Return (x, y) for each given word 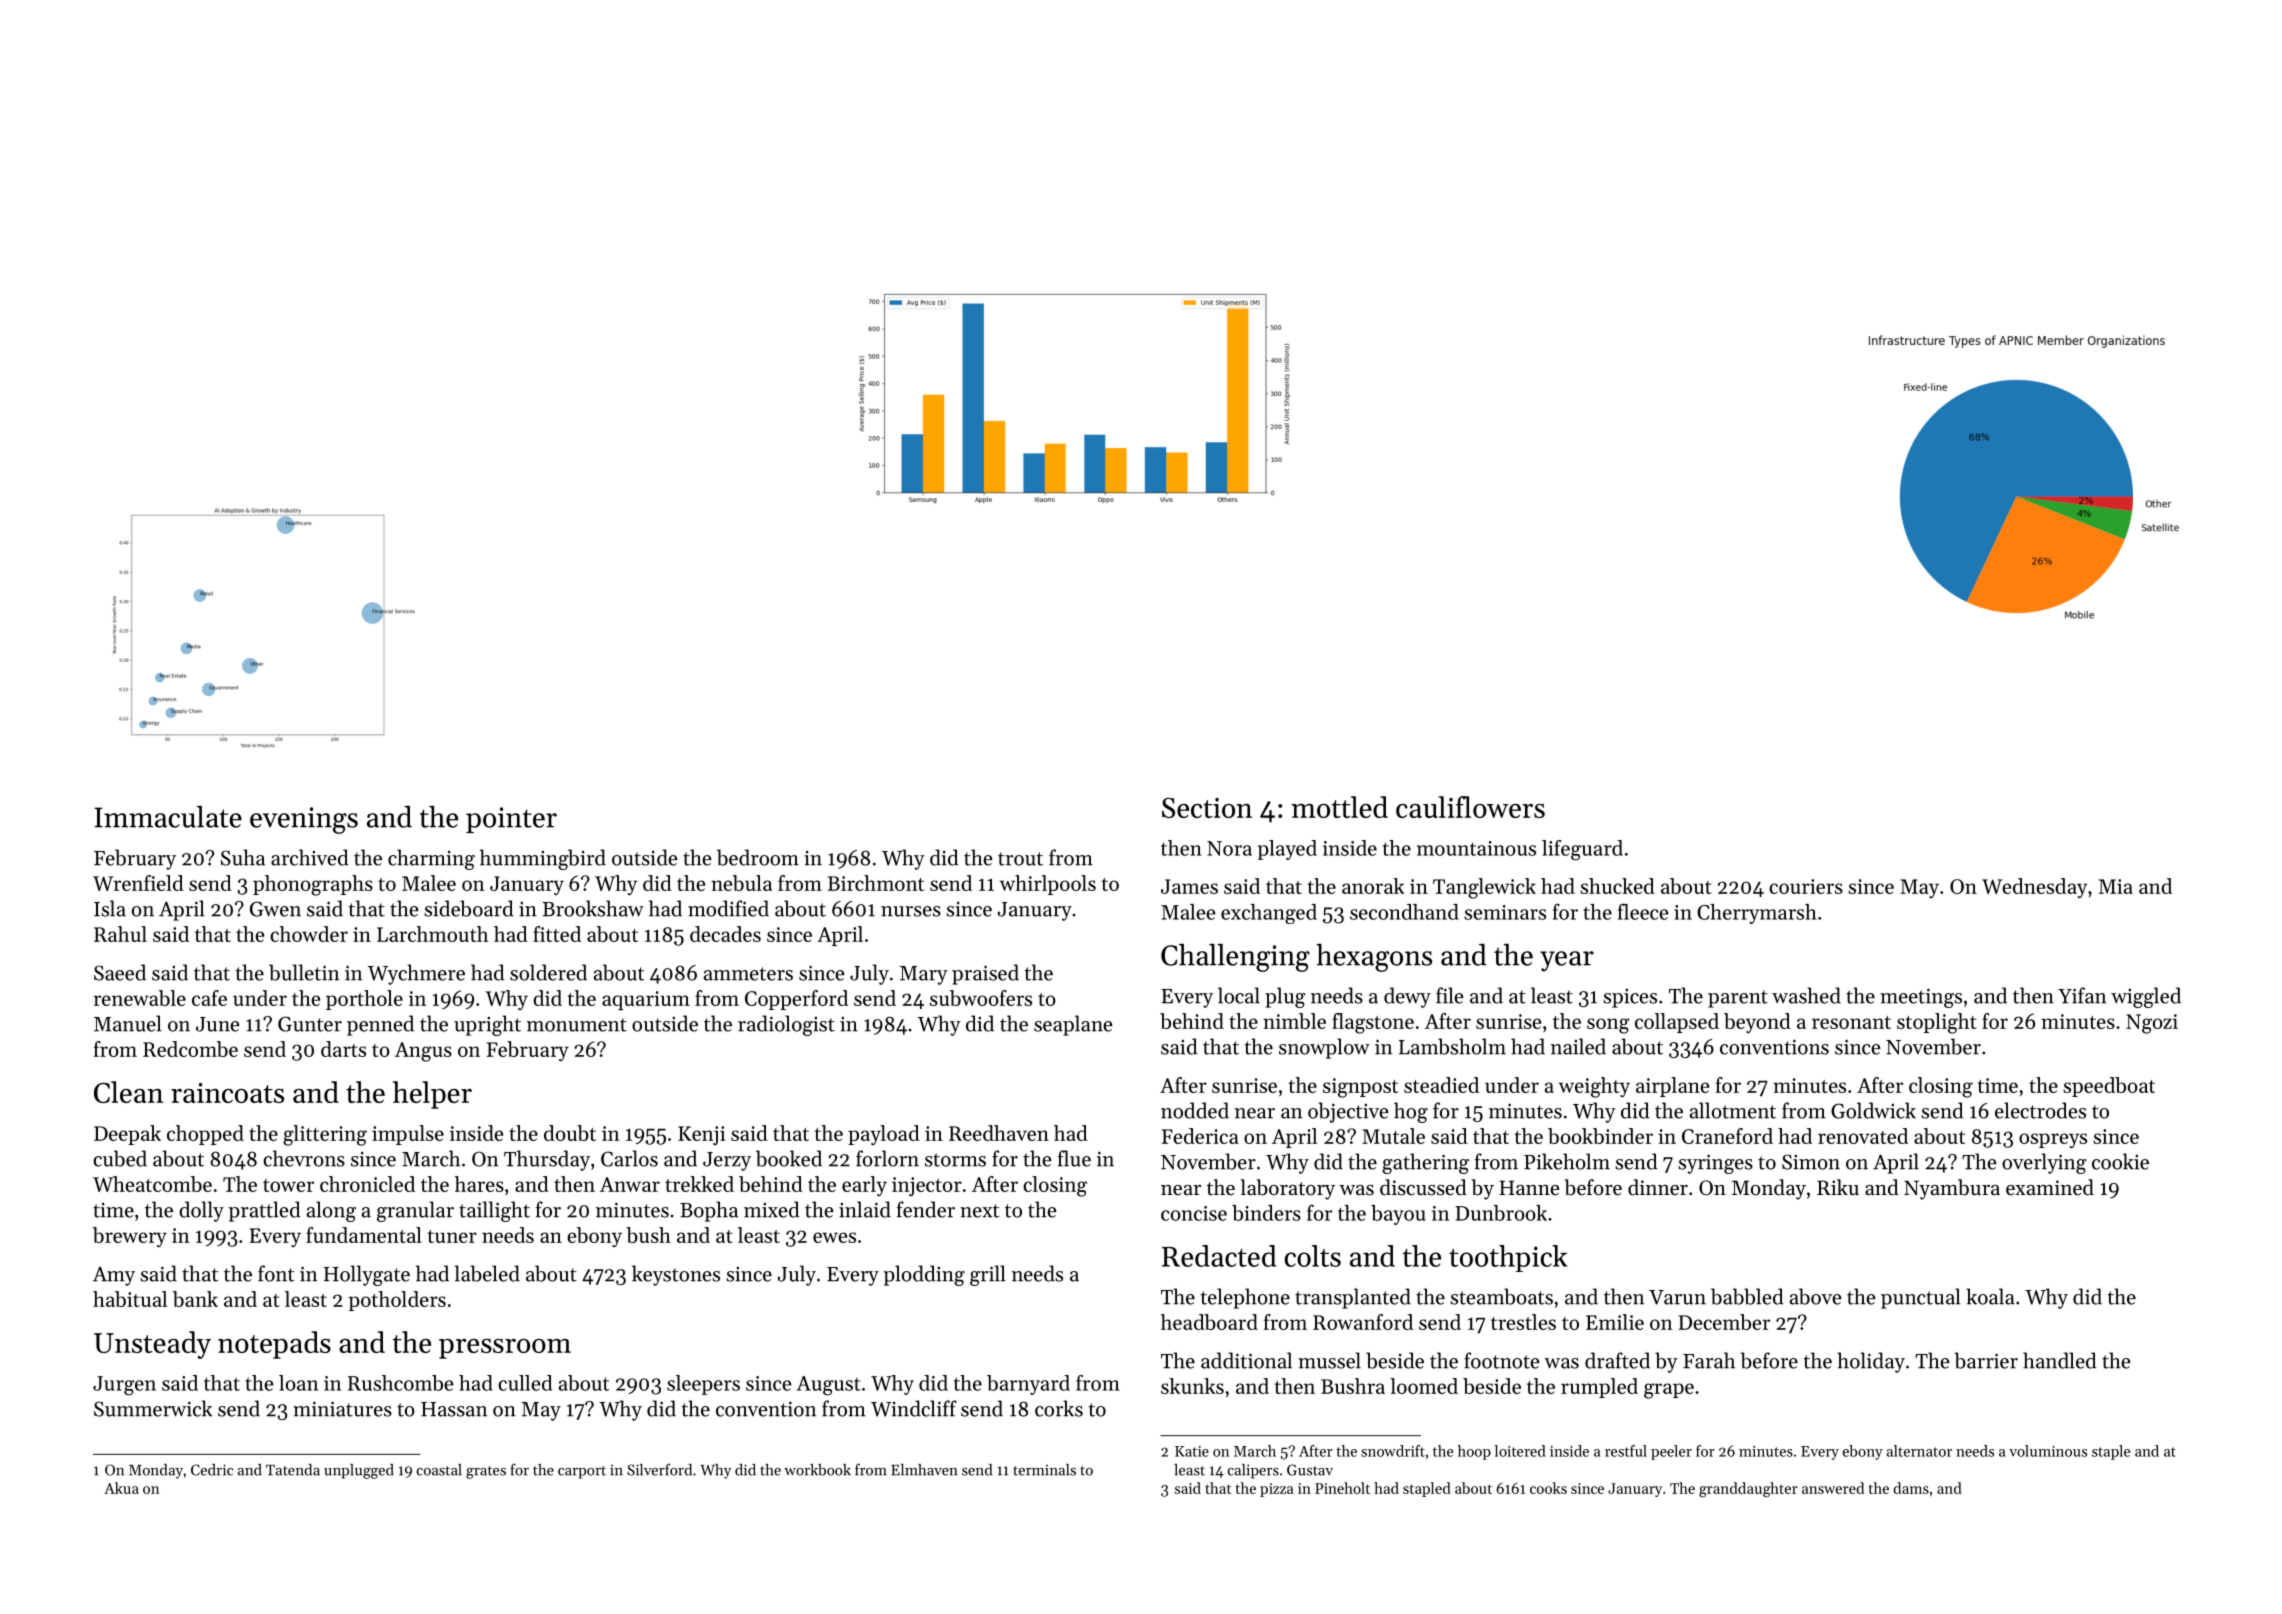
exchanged (1269, 914)
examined (2050, 1187)
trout (1020, 859)
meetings (1921, 998)
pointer (511, 820)
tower (288, 1185)
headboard (1209, 1322)
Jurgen (124, 1386)
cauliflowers (1470, 807)
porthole (364, 1000)
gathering (1425, 1163)
